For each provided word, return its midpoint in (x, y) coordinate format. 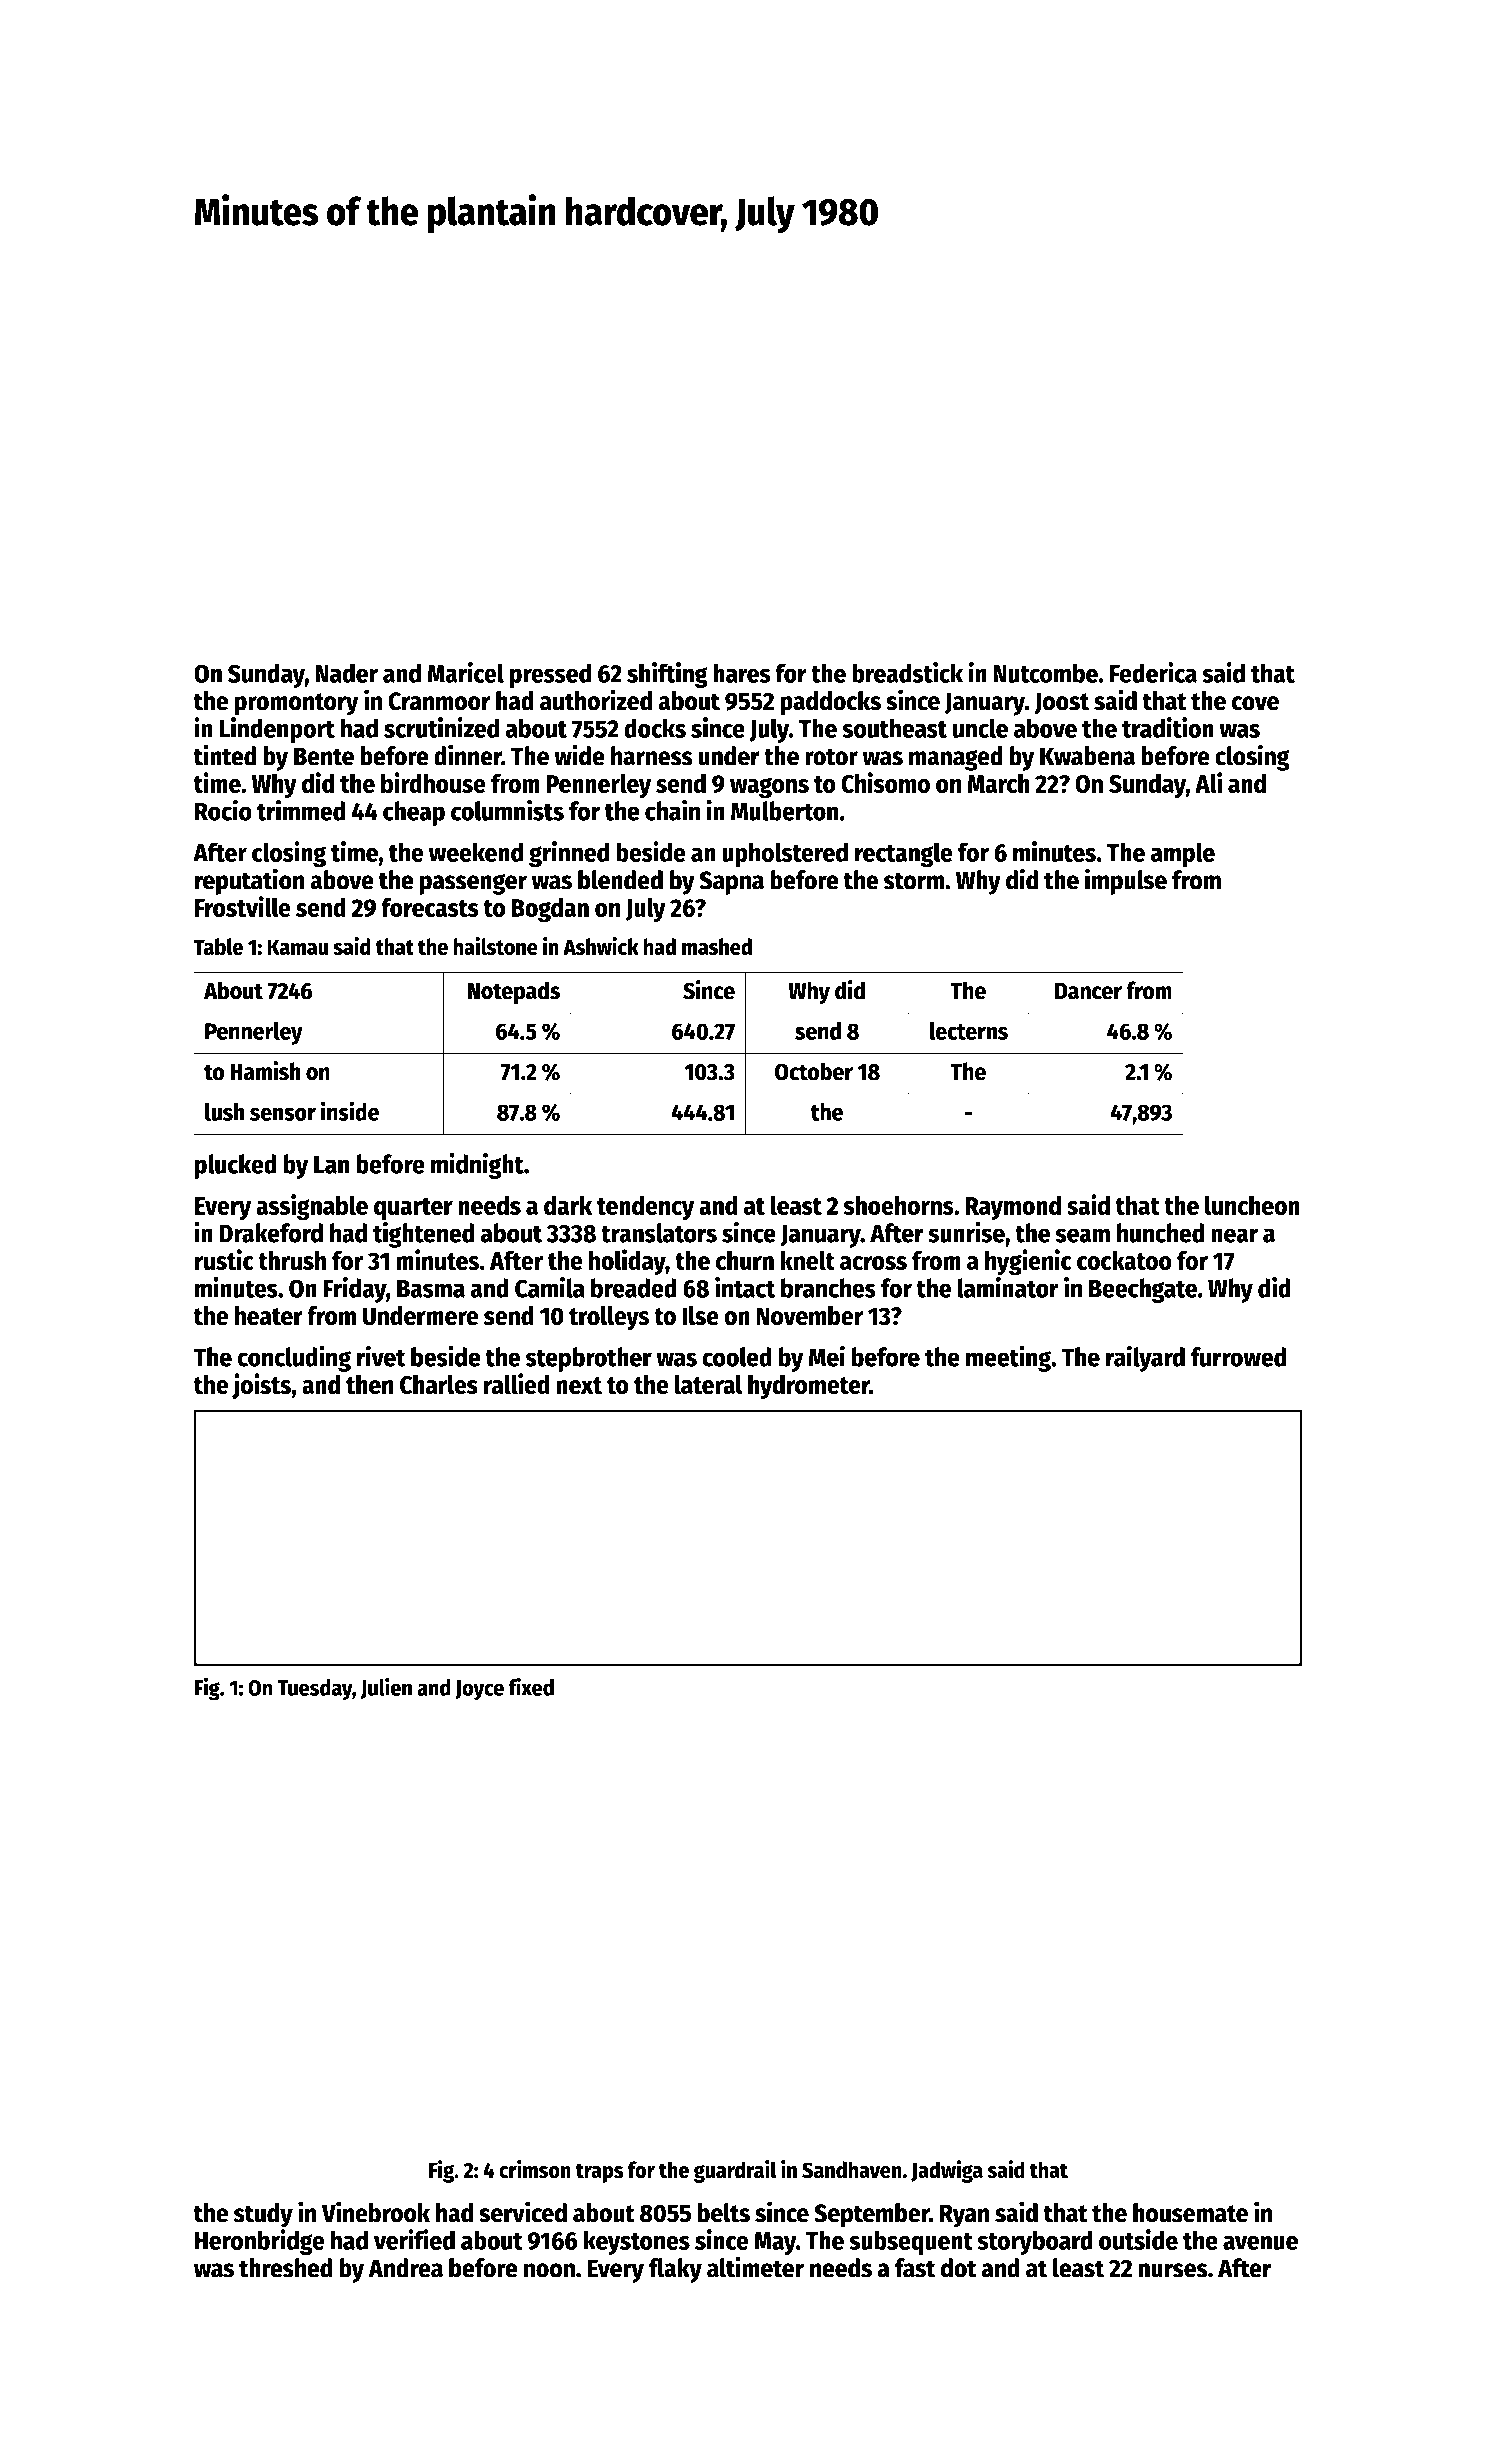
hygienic (1028, 1262)
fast (915, 2268)
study (263, 2215)
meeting (1008, 1358)
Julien (386, 1688)
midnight (477, 1165)
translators (659, 1233)
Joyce (479, 1690)
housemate (1190, 2213)
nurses (1173, 2270)
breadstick (907, 672)
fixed (531, 1686)
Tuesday (314, 1690)
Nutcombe (1045, 673)
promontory (296, 704)
